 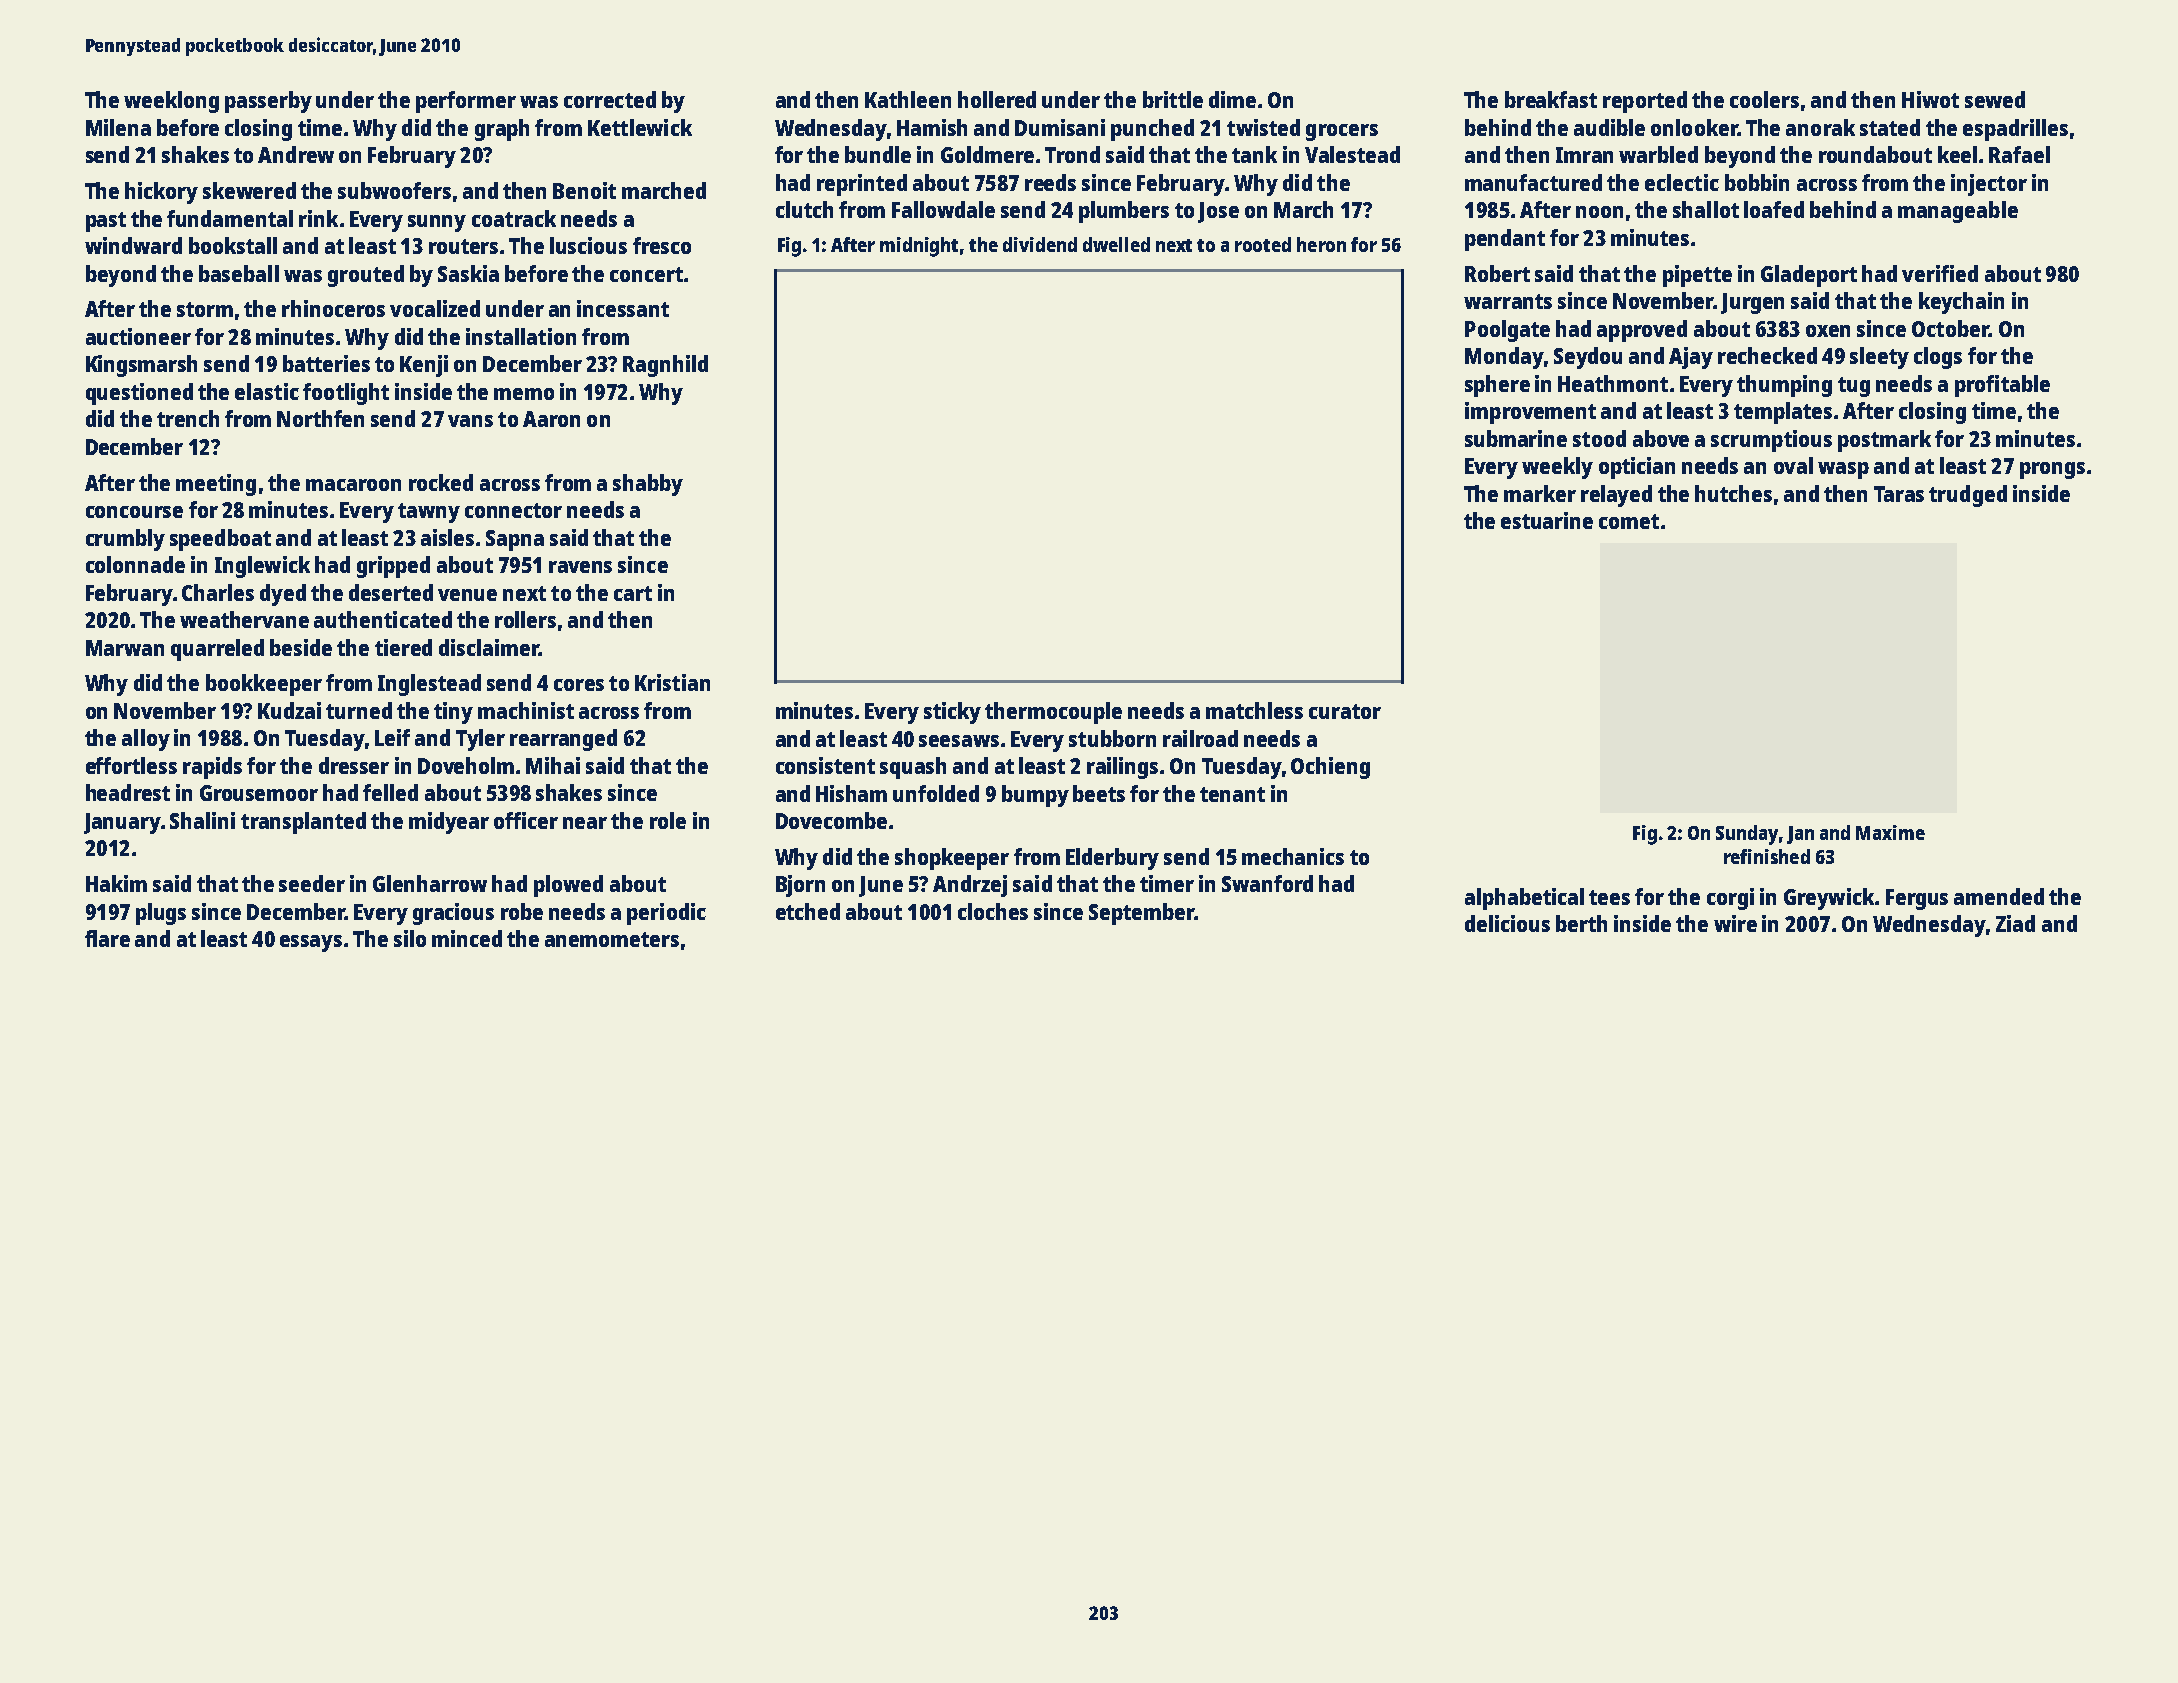 I want to click on dime, so click(x=1232, y=99).
